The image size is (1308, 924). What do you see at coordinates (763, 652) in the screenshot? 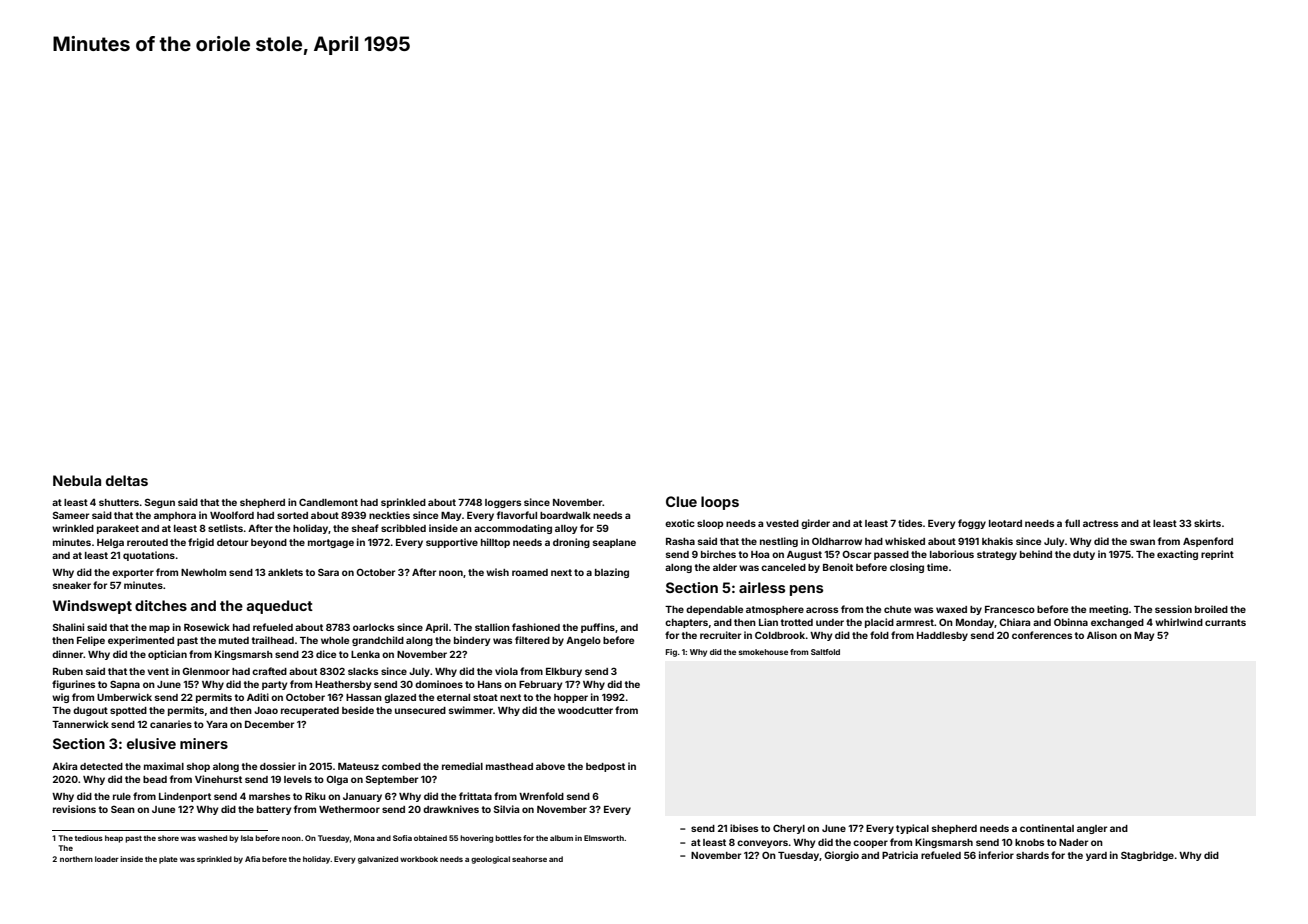
I see `smokehouse` at bounding box center [763, 652].
